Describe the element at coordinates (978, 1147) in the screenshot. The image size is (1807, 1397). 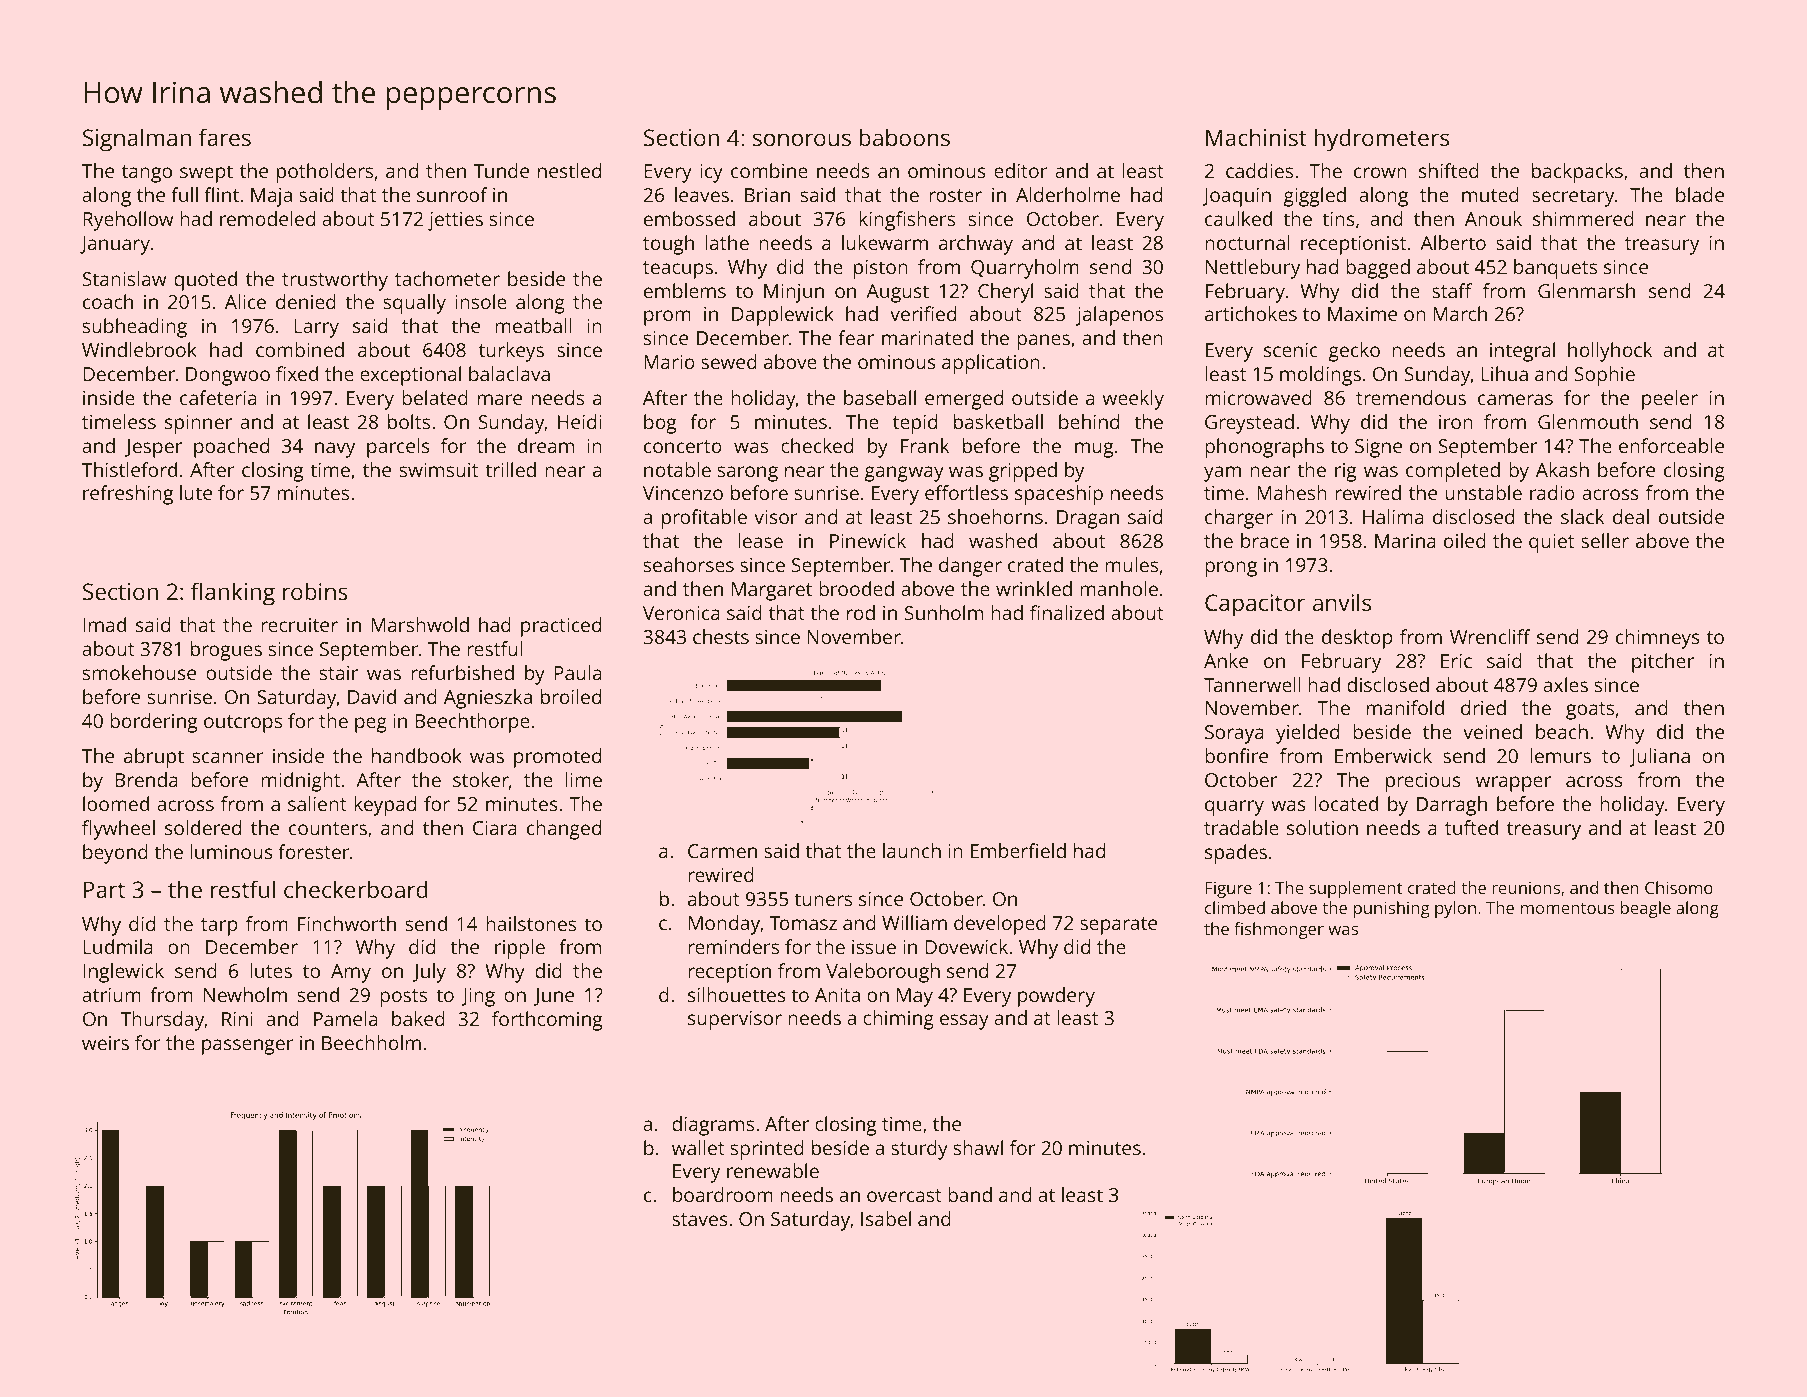
I see `shawl` at that location.
